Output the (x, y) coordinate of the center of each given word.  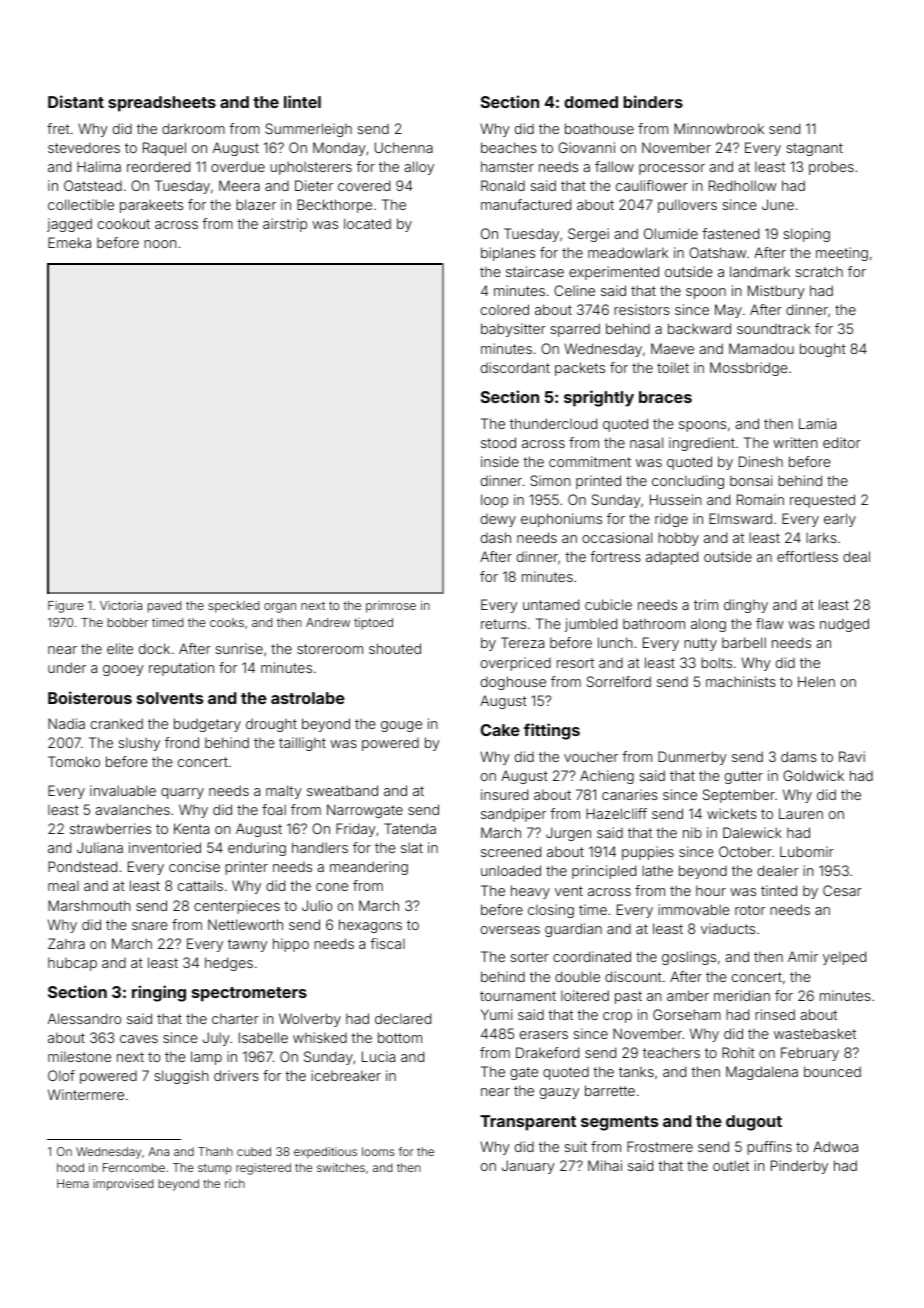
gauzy (559, 1093)
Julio (317, 905)
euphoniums (561, 520)
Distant (76, 101)
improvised (123, 1185)
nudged (844, 625)
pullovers (687, 206)
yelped (844, 958)
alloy (419, 168)
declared (403, 1018)
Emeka (69, 242)
